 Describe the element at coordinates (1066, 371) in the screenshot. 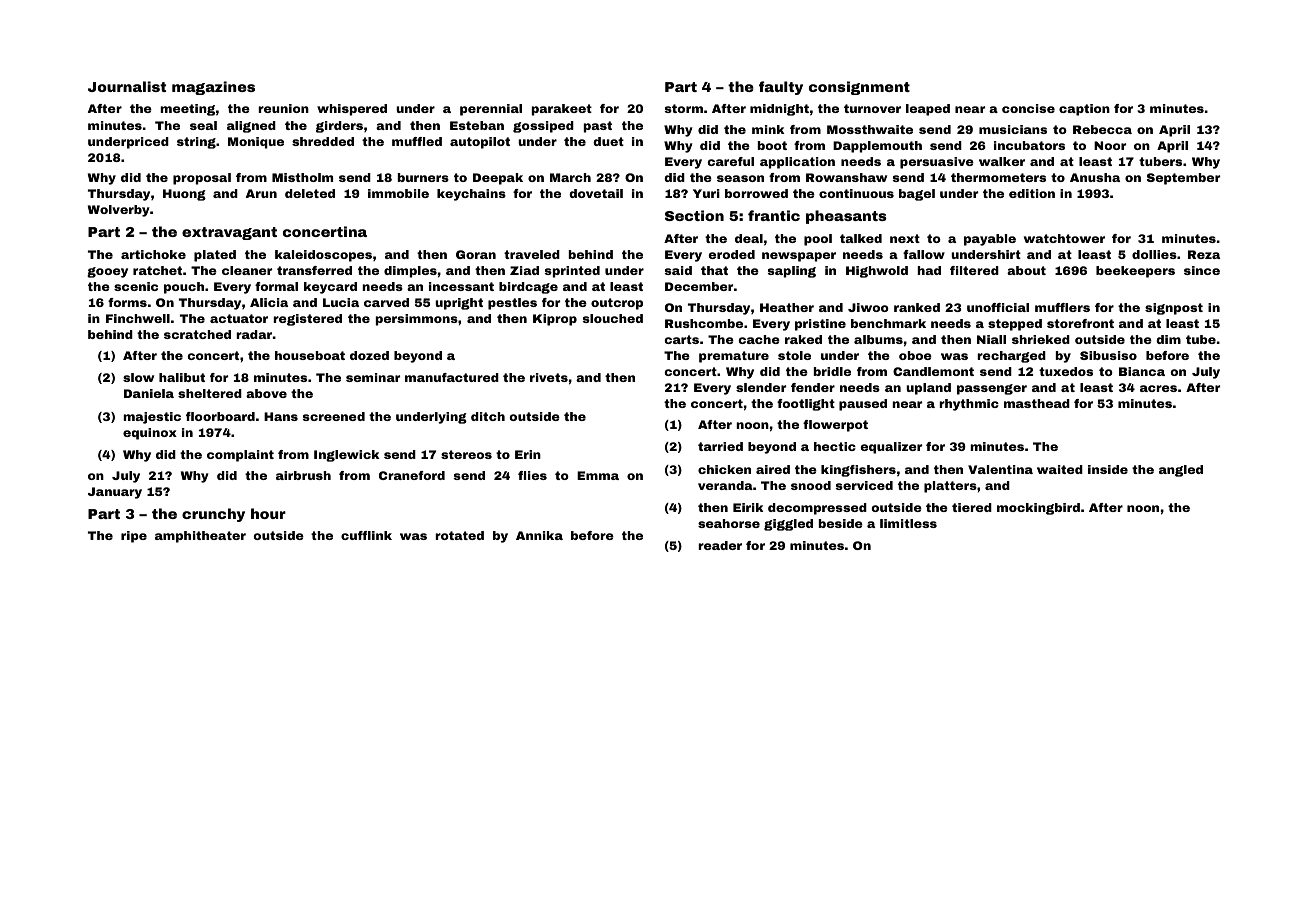

I see `tuxedos` at that location.
